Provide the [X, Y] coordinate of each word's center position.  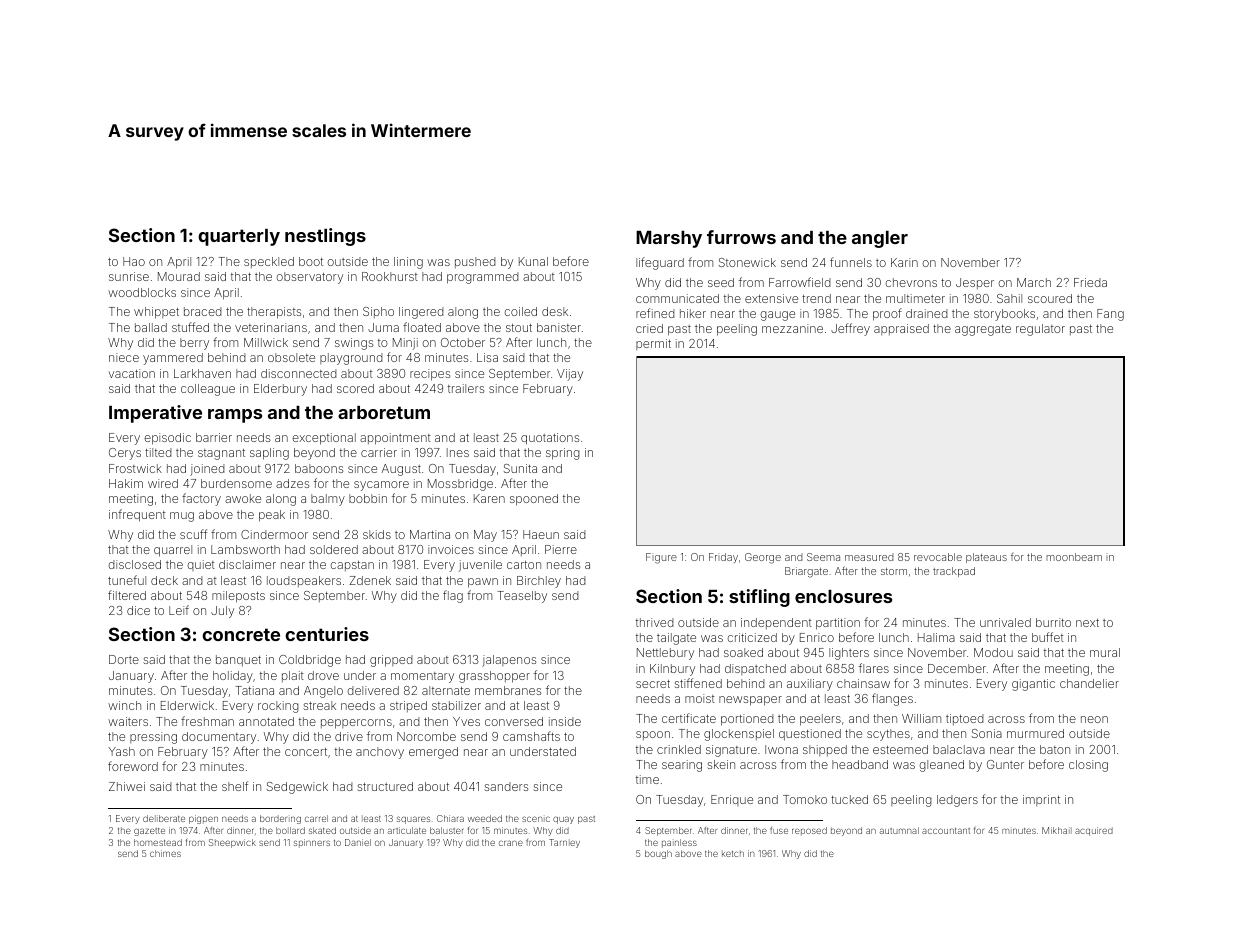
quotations [550, 439]
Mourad [179, 276]
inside [565, 721]
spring [563, 454]
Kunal [533, 261]
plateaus [986, 558]
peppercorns [356, 724]
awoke [243, 498]
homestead [158, 842]
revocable [938, 557]
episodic [167, 439]
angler [880, 239]
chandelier [1089, 683]
